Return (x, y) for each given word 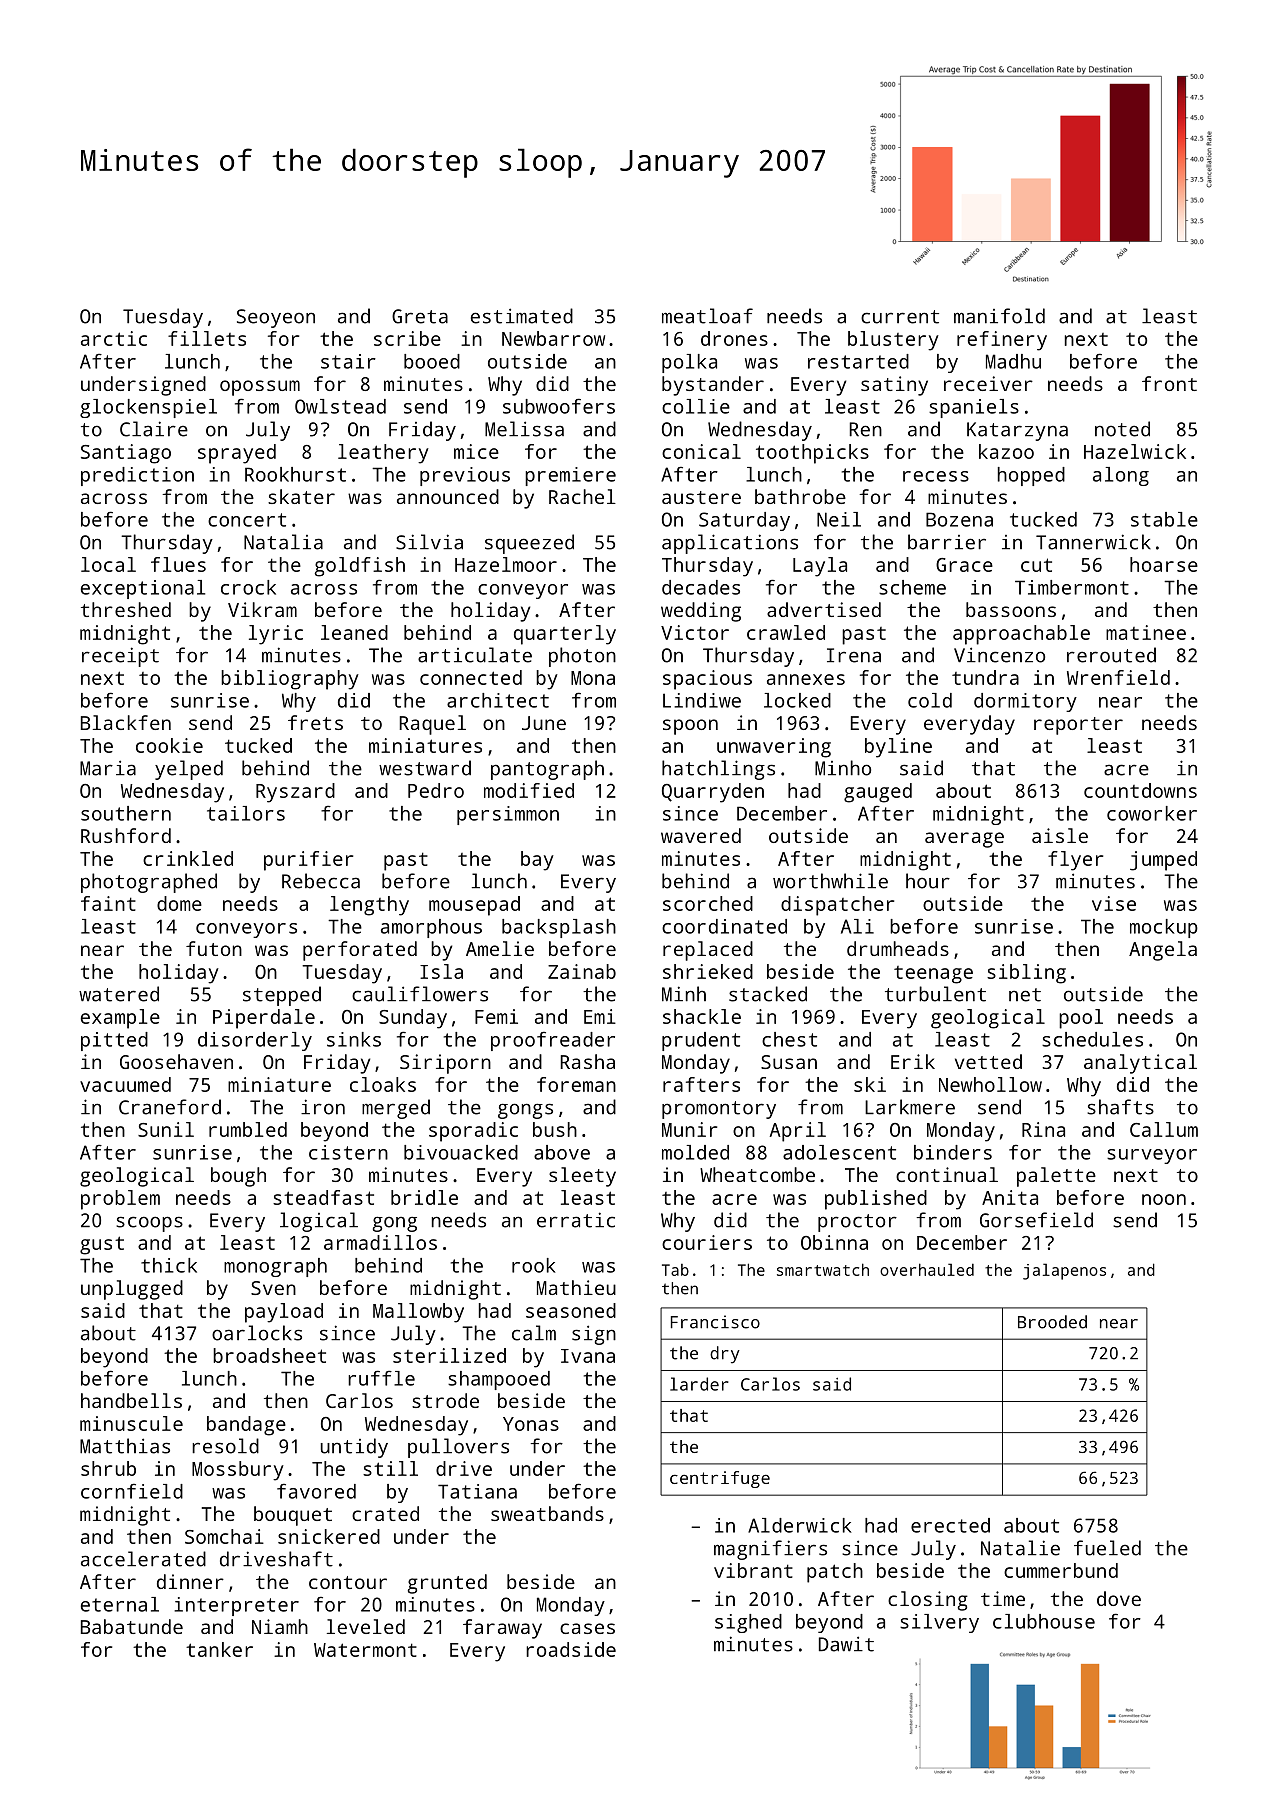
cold (930, 700)
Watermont (365, 1650)
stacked (768, 994)
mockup (1164, 928)
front (1169, 383)
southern (126, 813)
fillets (207, 338)
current (900, 317)
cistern (348, 1152)
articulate (475, 655)
